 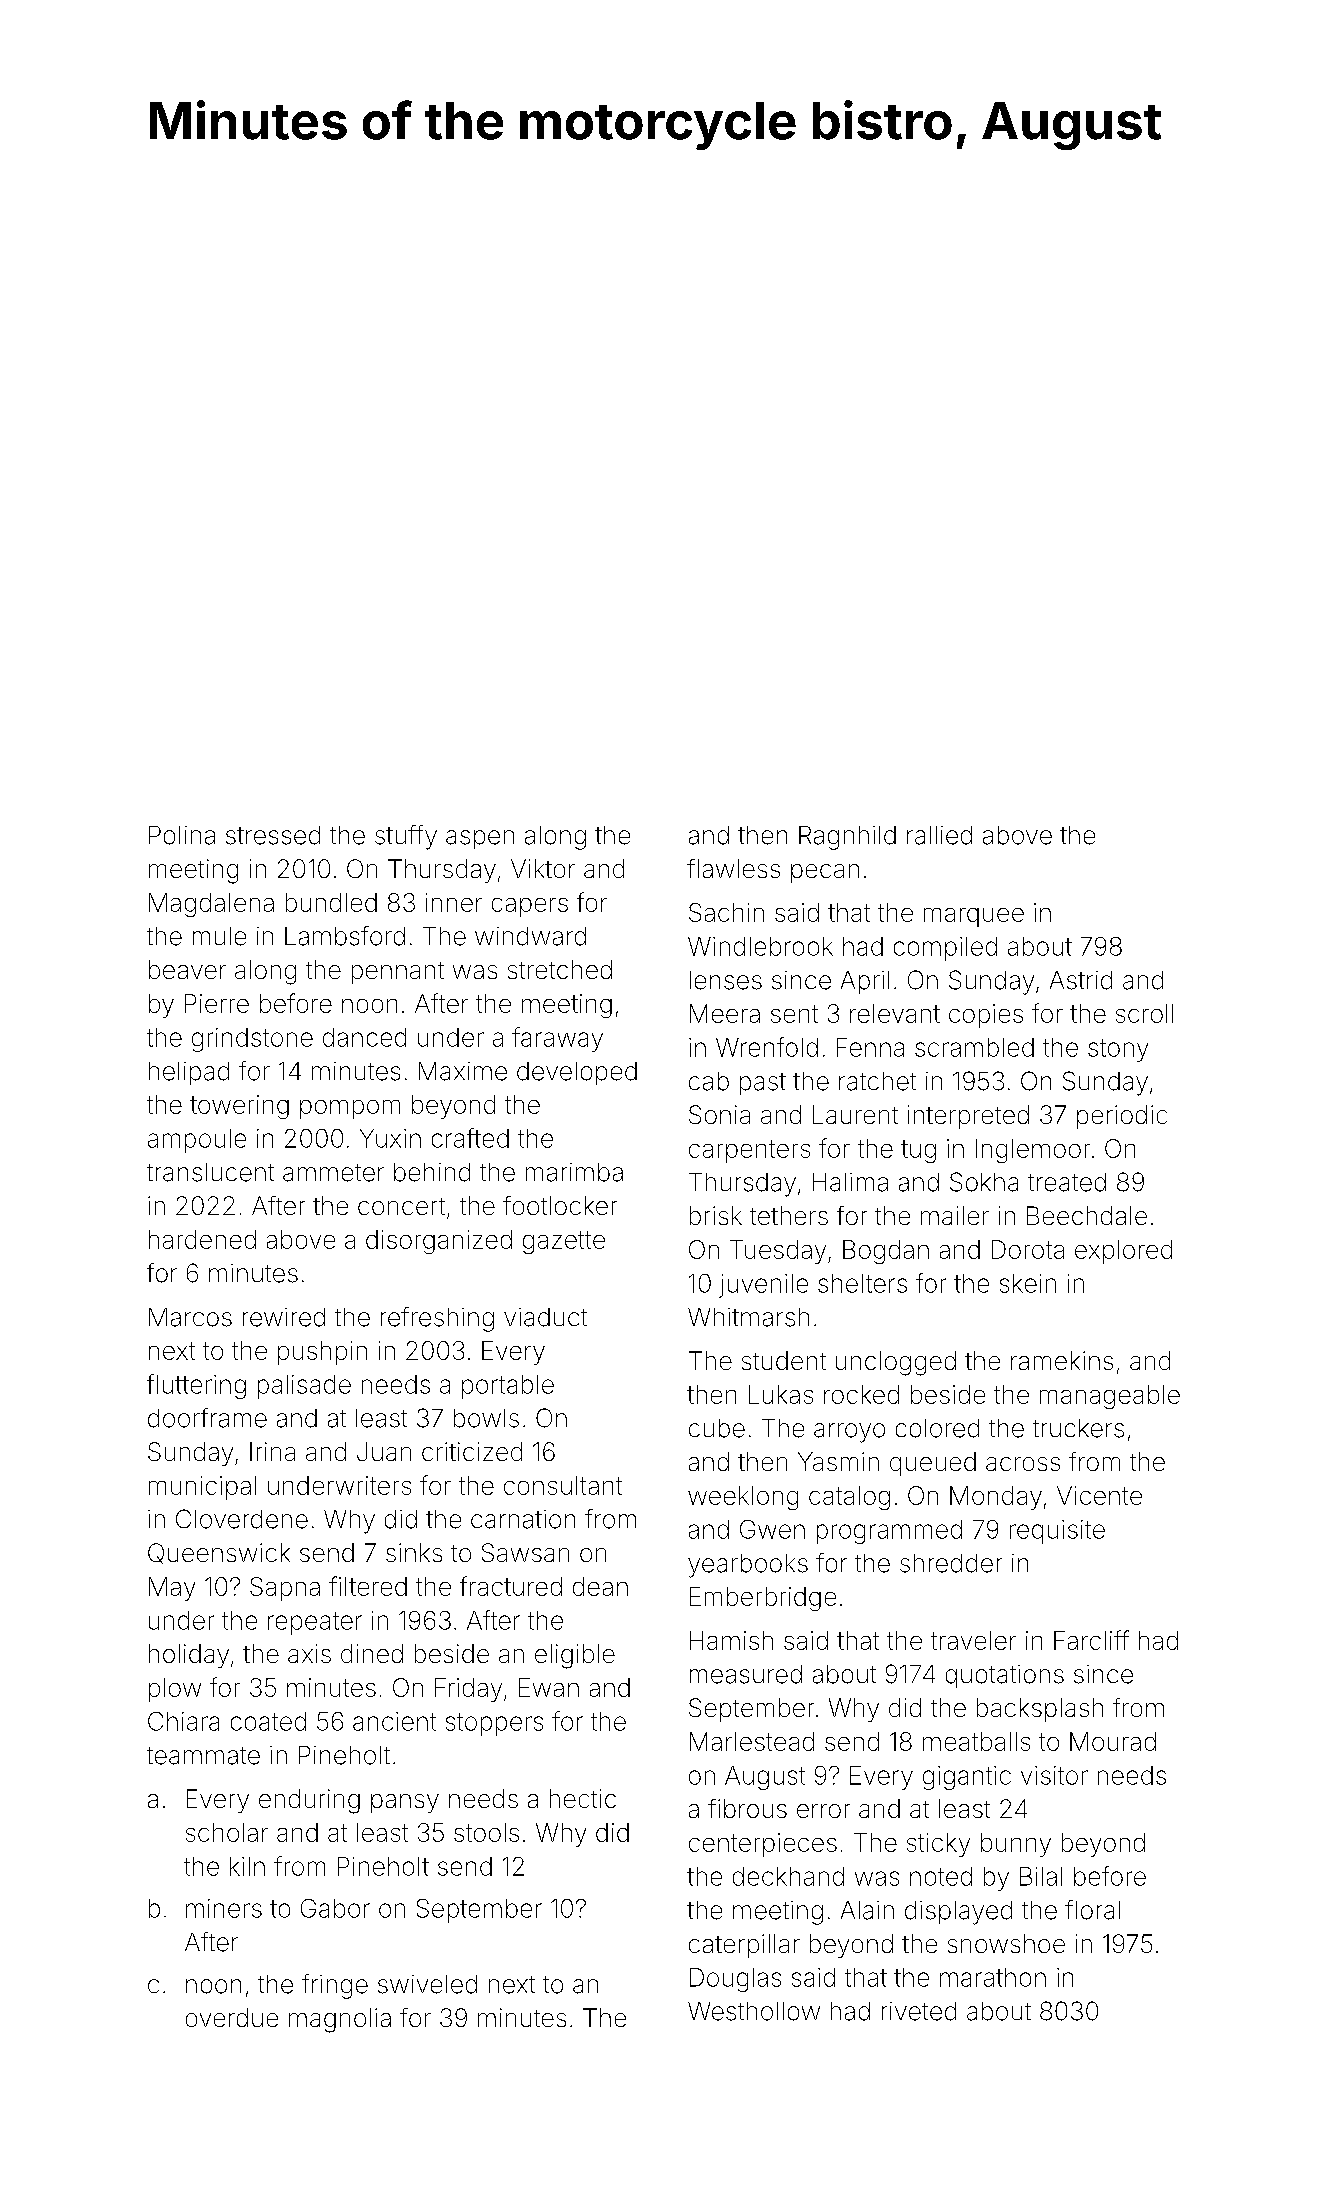 What do you see at coordinates (939, 835) in the page?
I see `rallied` at bounding box center [939, 835].
